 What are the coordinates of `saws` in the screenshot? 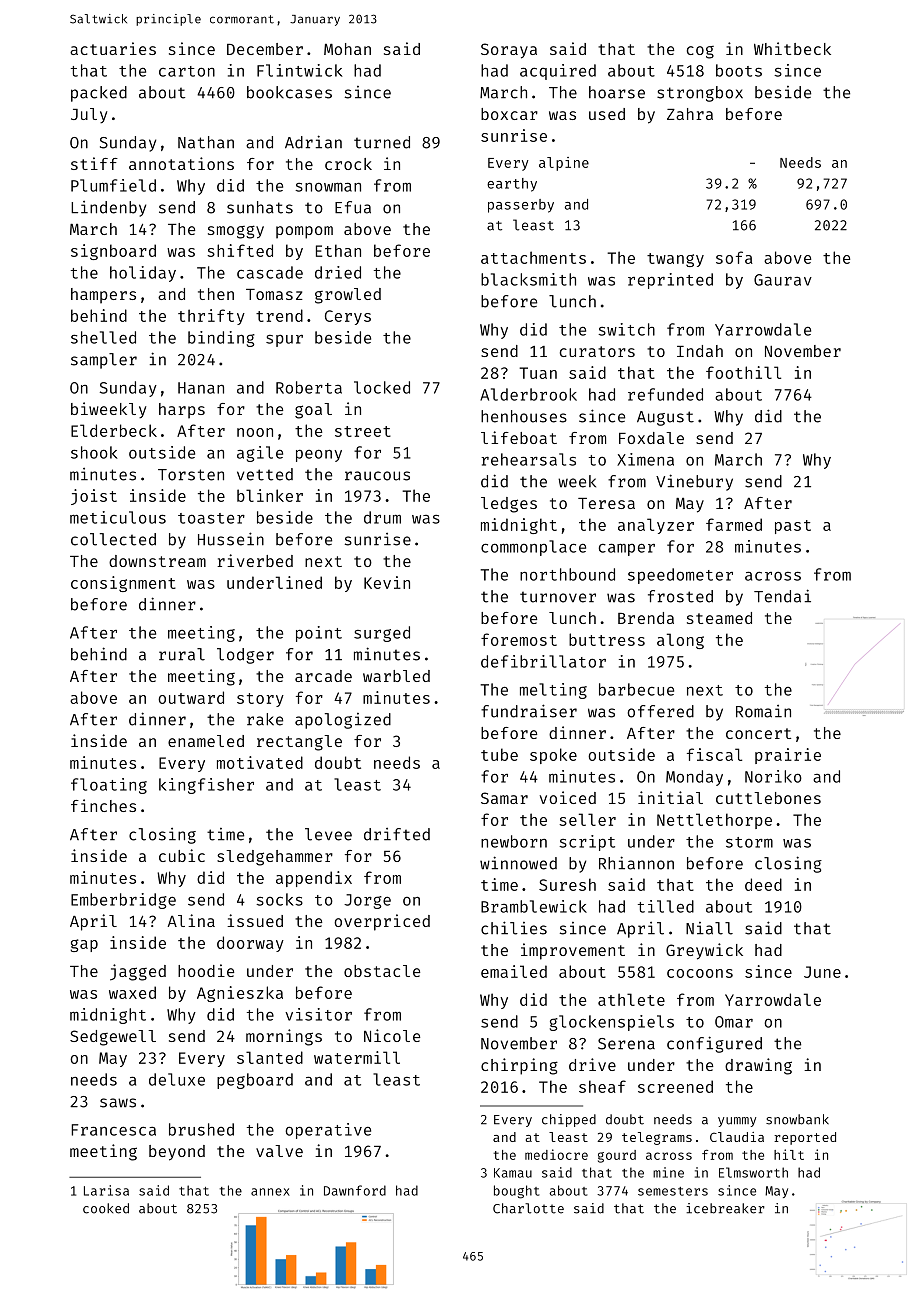 It's located at (118, 1103).
